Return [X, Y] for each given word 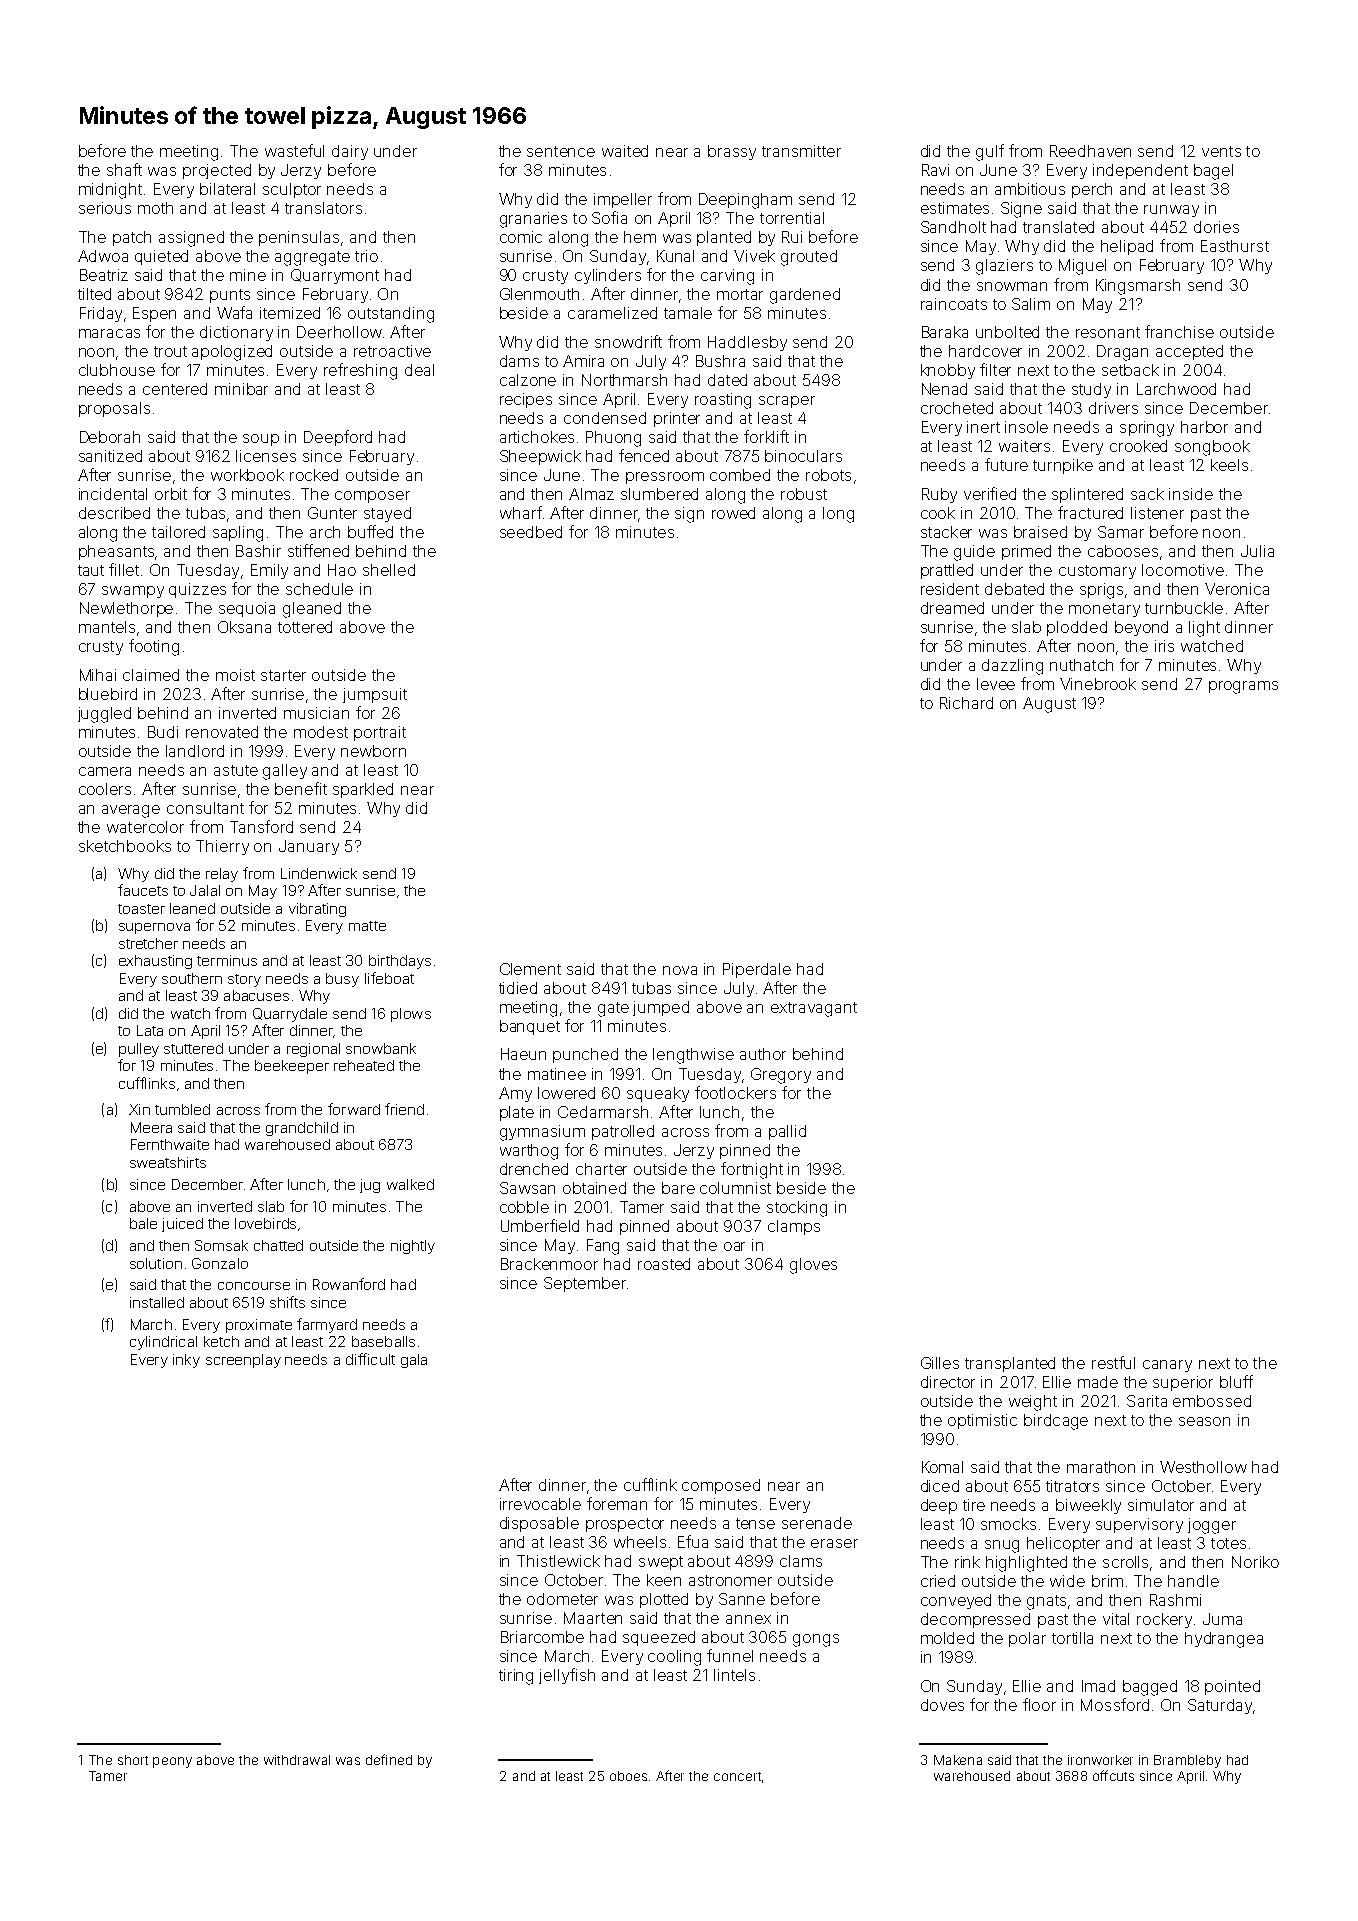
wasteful [294, 150]
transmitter [801, 151]
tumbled [182, 1109]
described [114, 513]
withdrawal [297, 1760]
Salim [1031, 304]
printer [677, 419]
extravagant [814, 1009]
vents [1221, 151]
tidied [518, 988]
